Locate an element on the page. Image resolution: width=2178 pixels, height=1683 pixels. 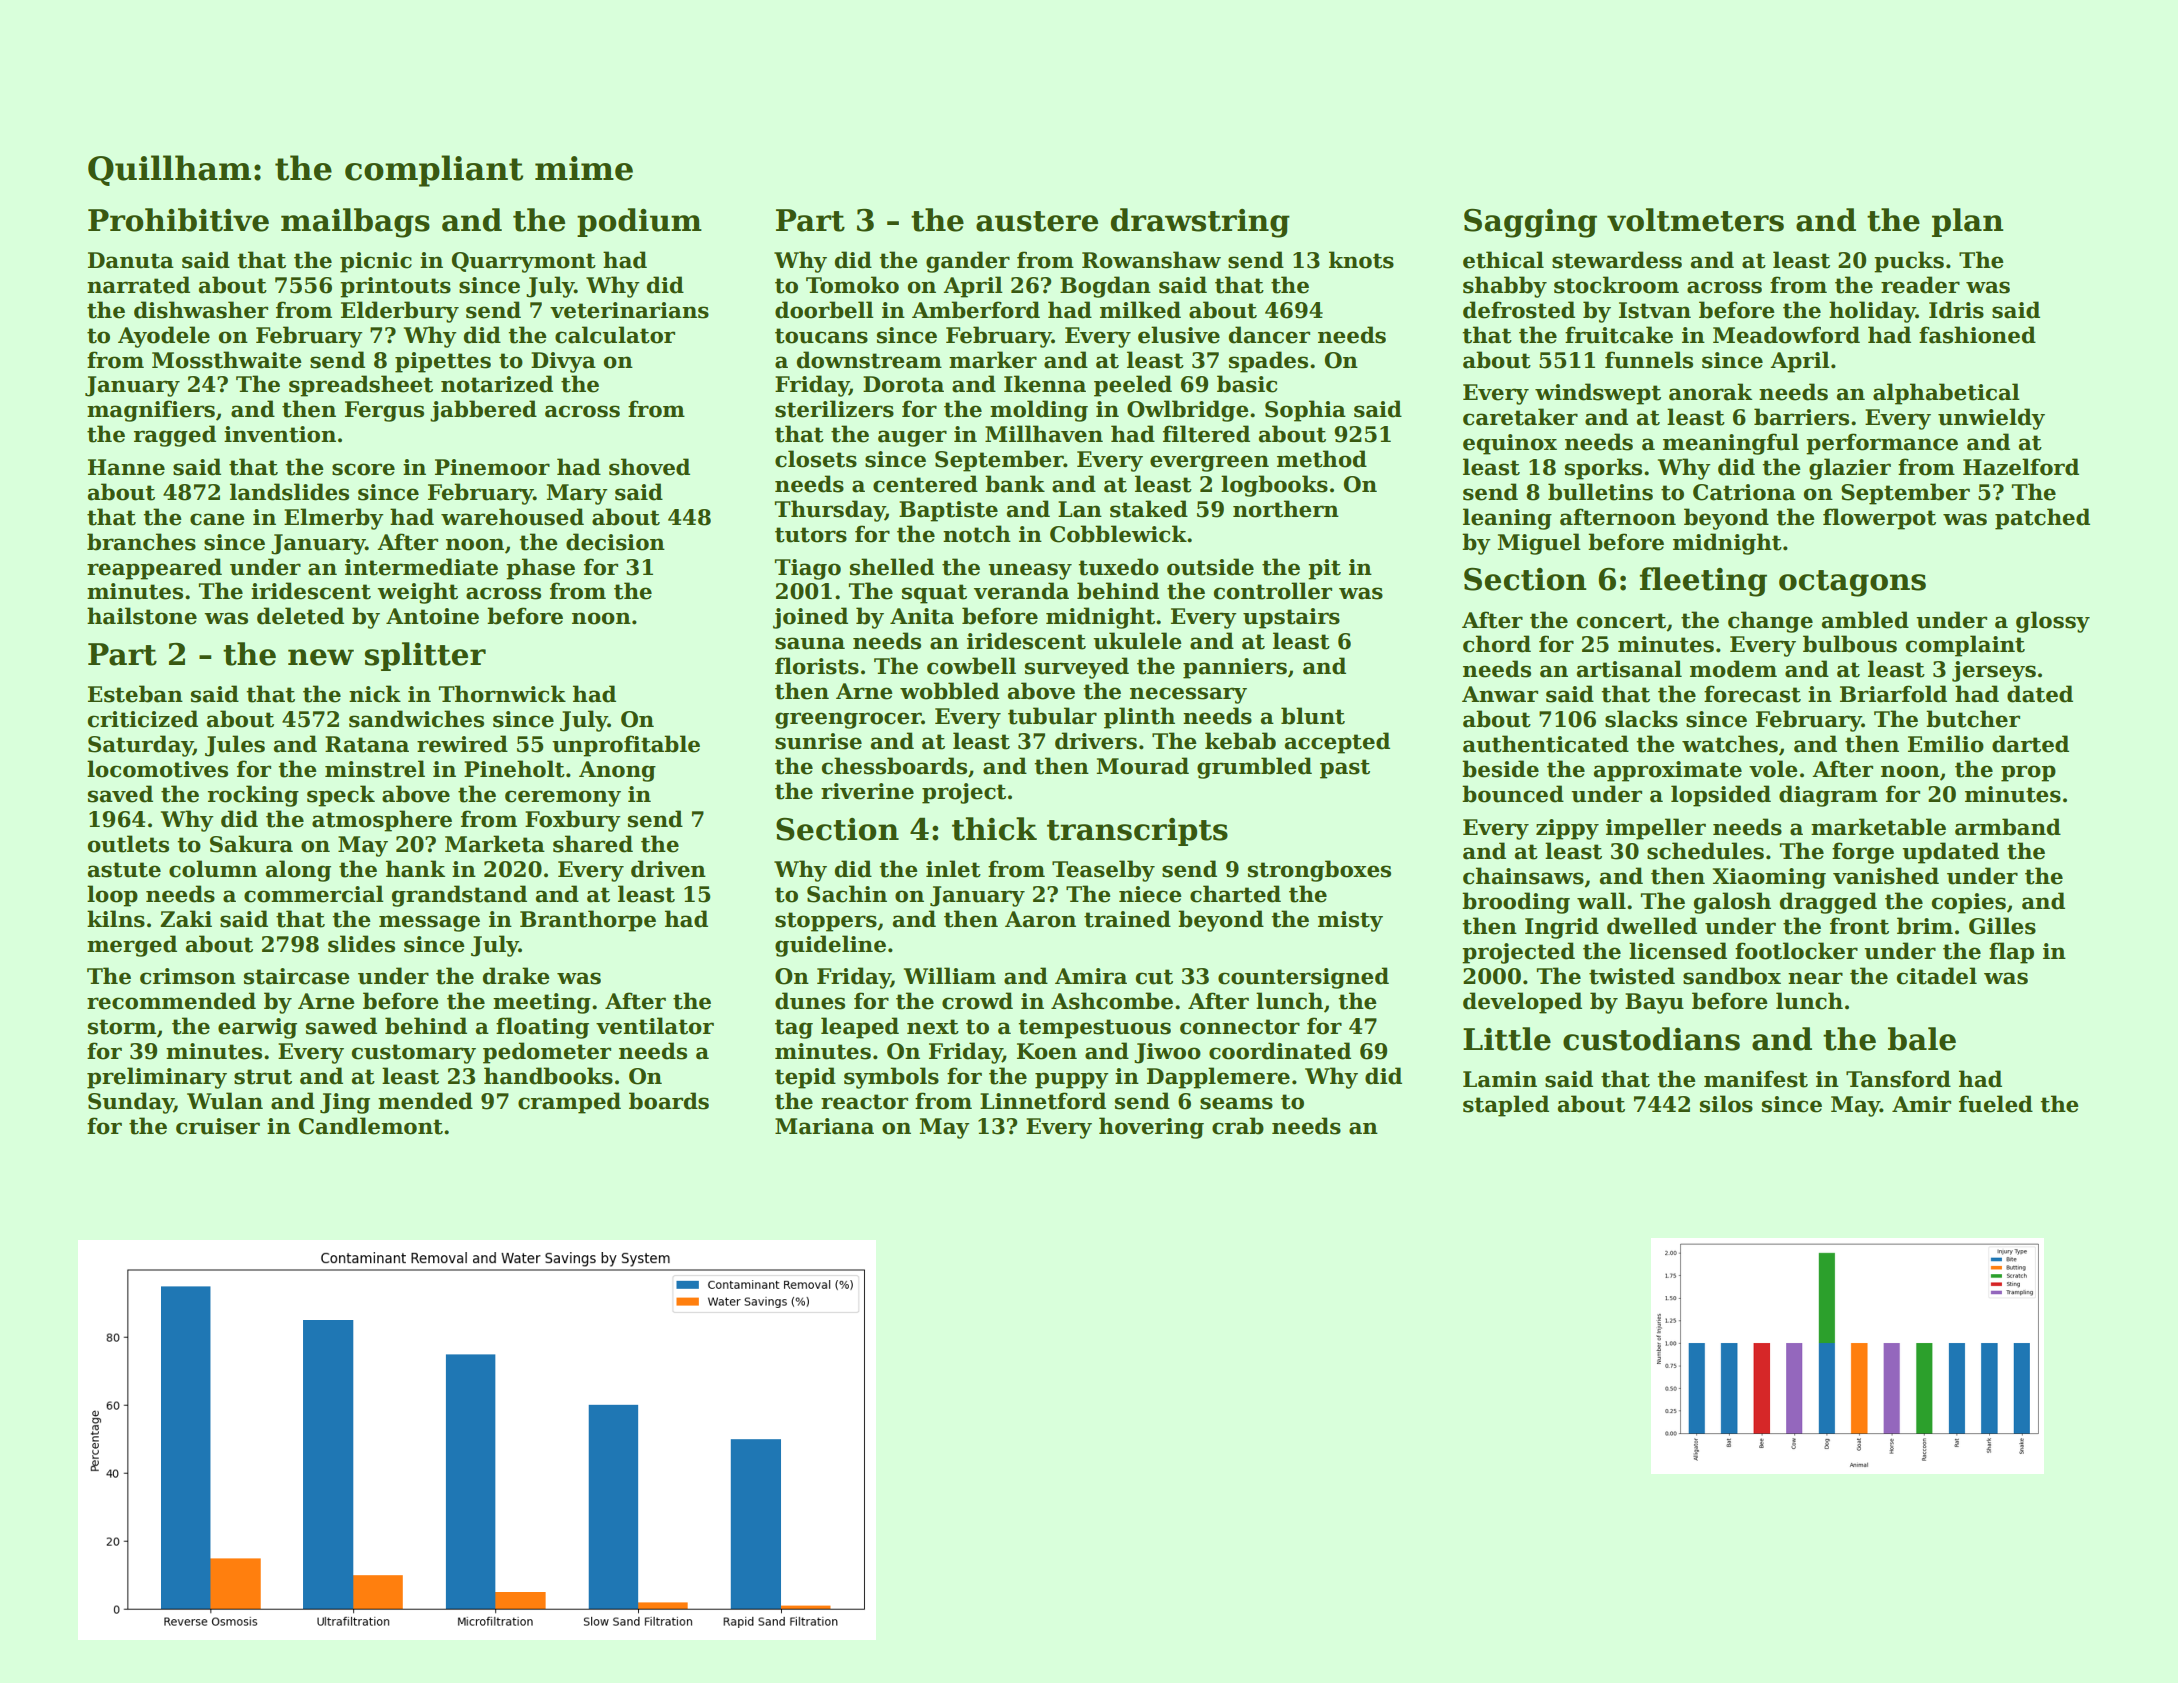
narrated is located at coordinates (138, 285).
